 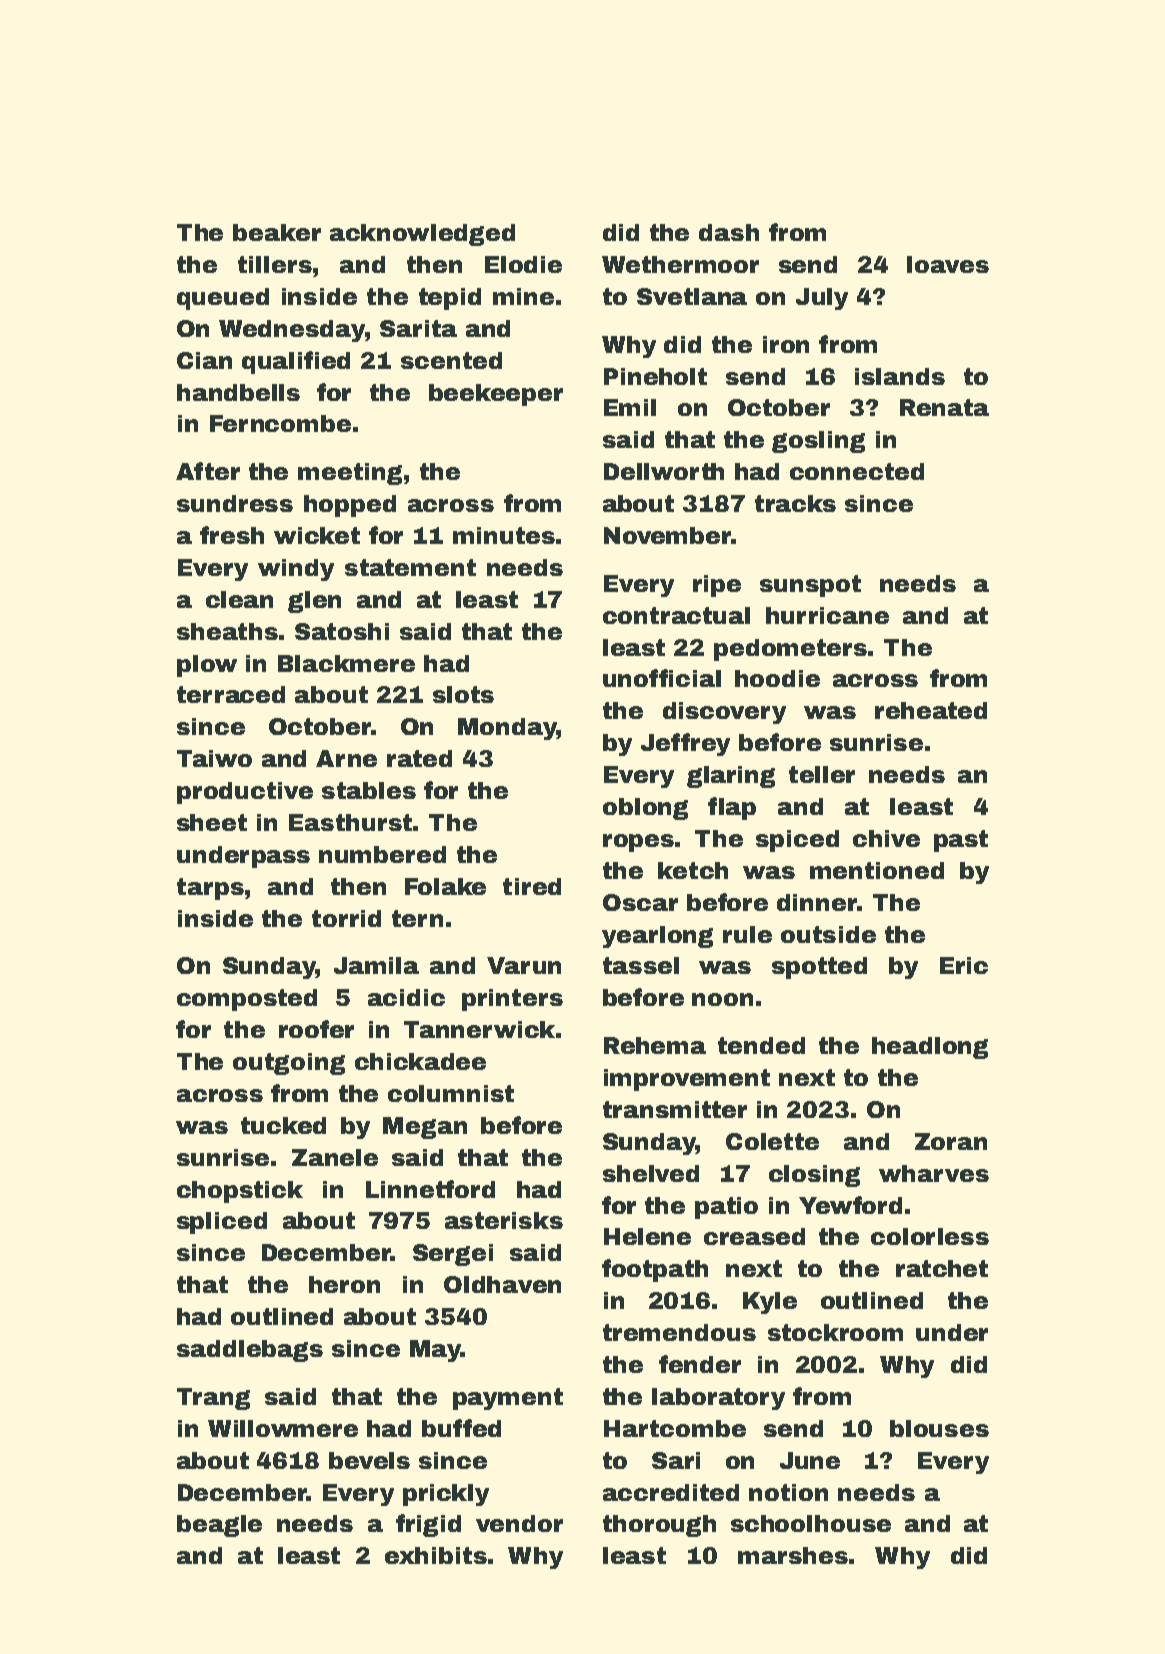 I want to click on loaves, so click(x=948, y=264).
